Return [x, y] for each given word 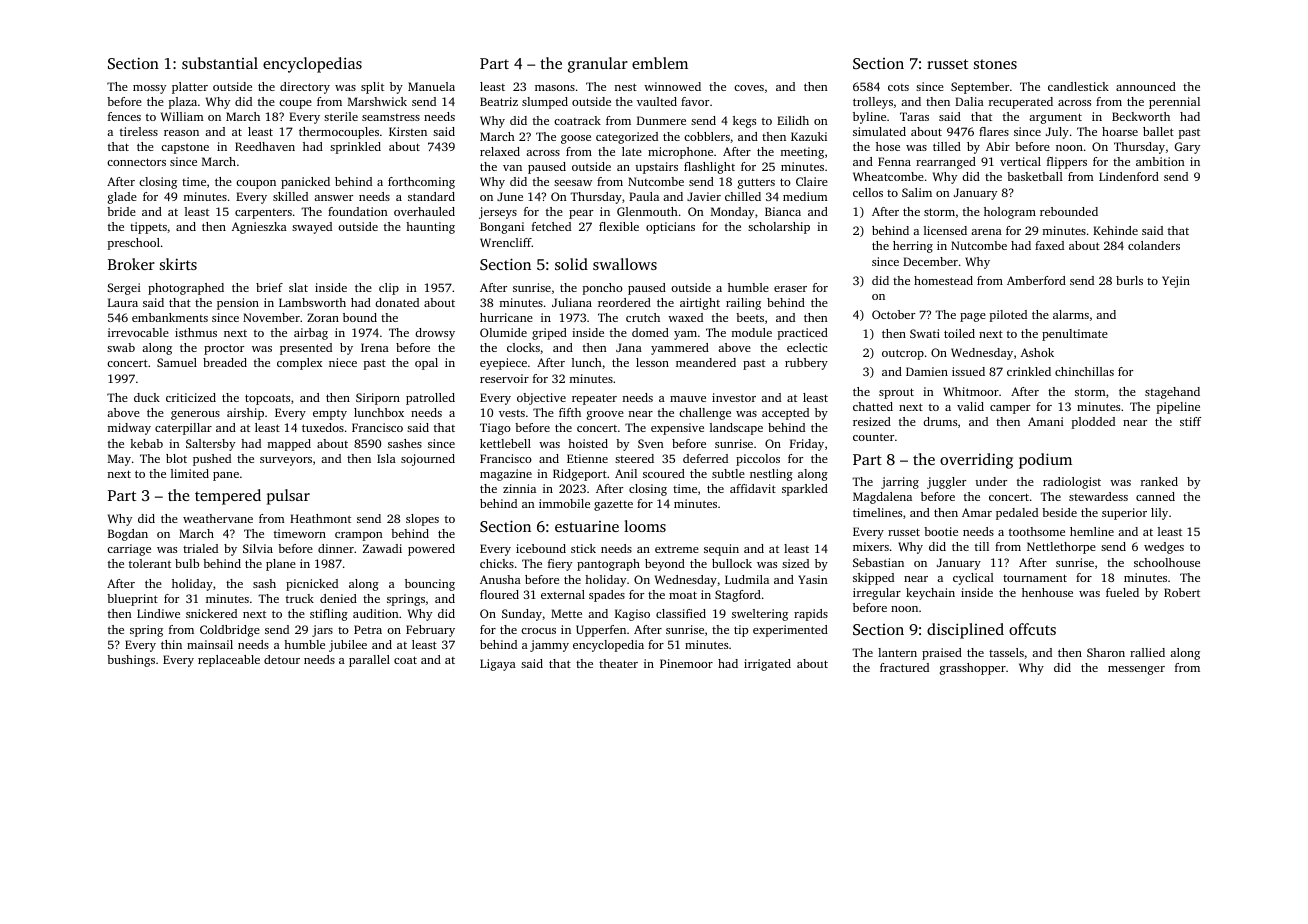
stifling [329, 615]
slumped [545, 103]
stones [995, 64]
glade [122, 198]
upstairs [656, 168]
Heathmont [320, 518]
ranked [1159, 481]
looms [645, 526]
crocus [538, 631]
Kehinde [1115, 230]
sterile [341, 116]
